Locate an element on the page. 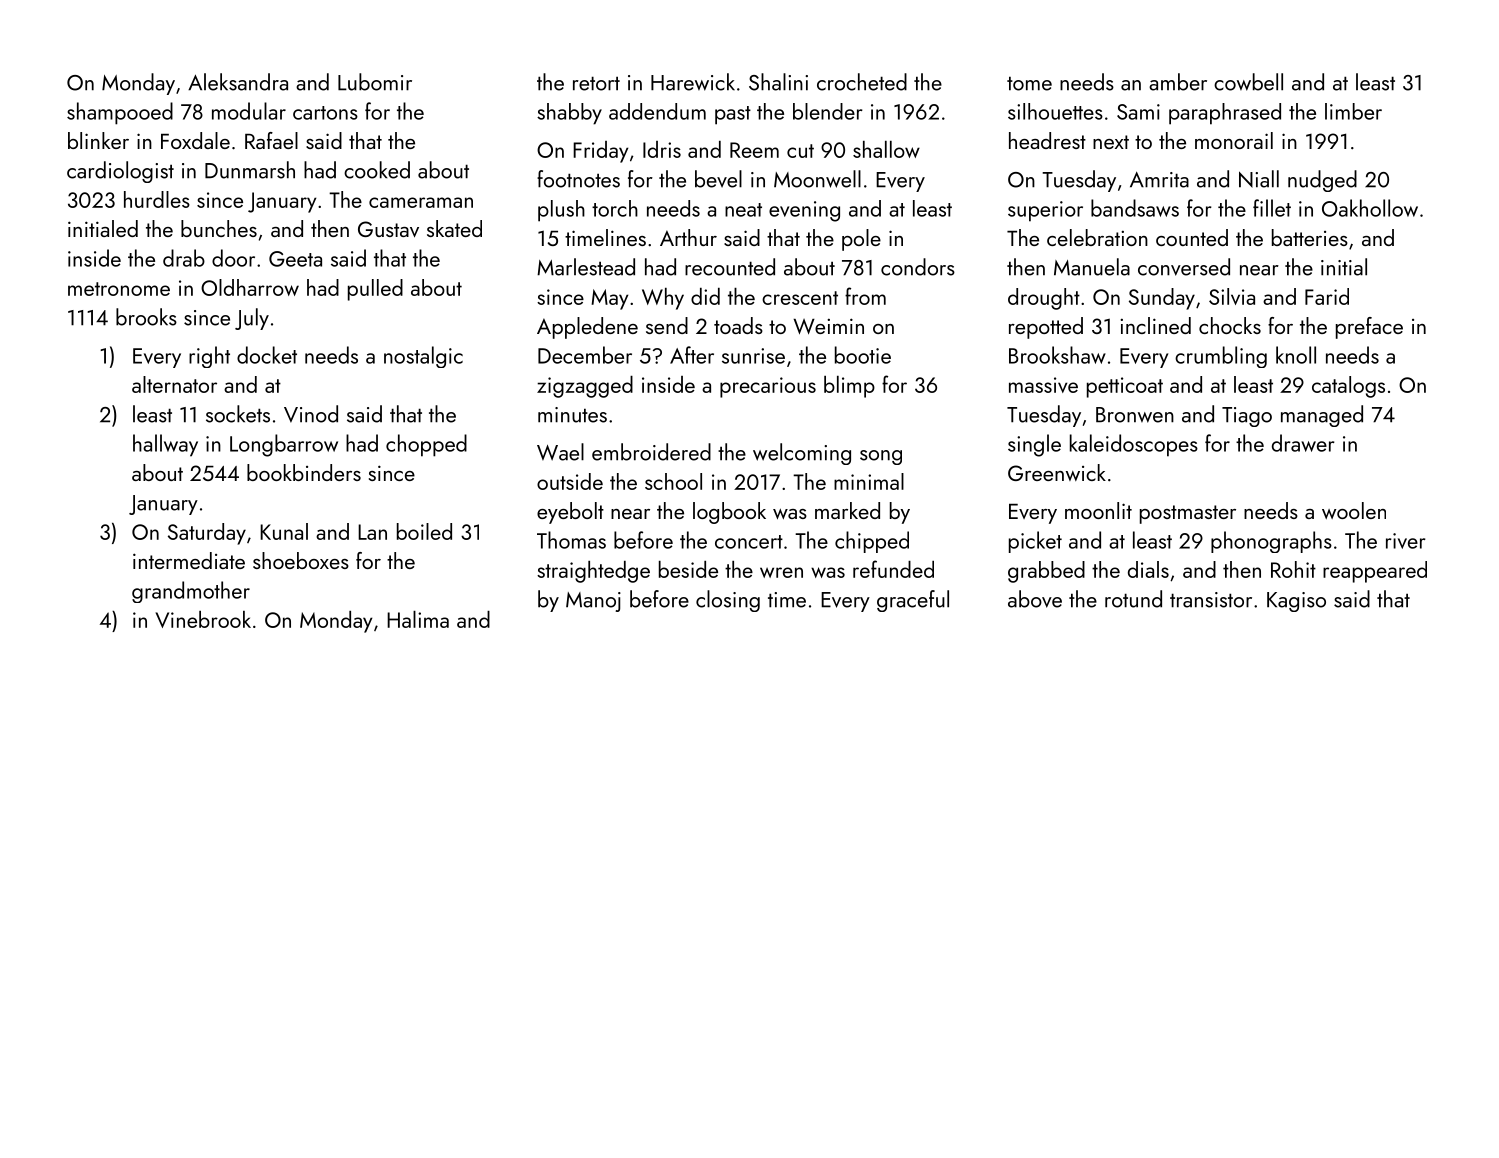 Image resolution: width=1499 pixels, height=1158 pixels. did is located at coordinates (705, 296).
